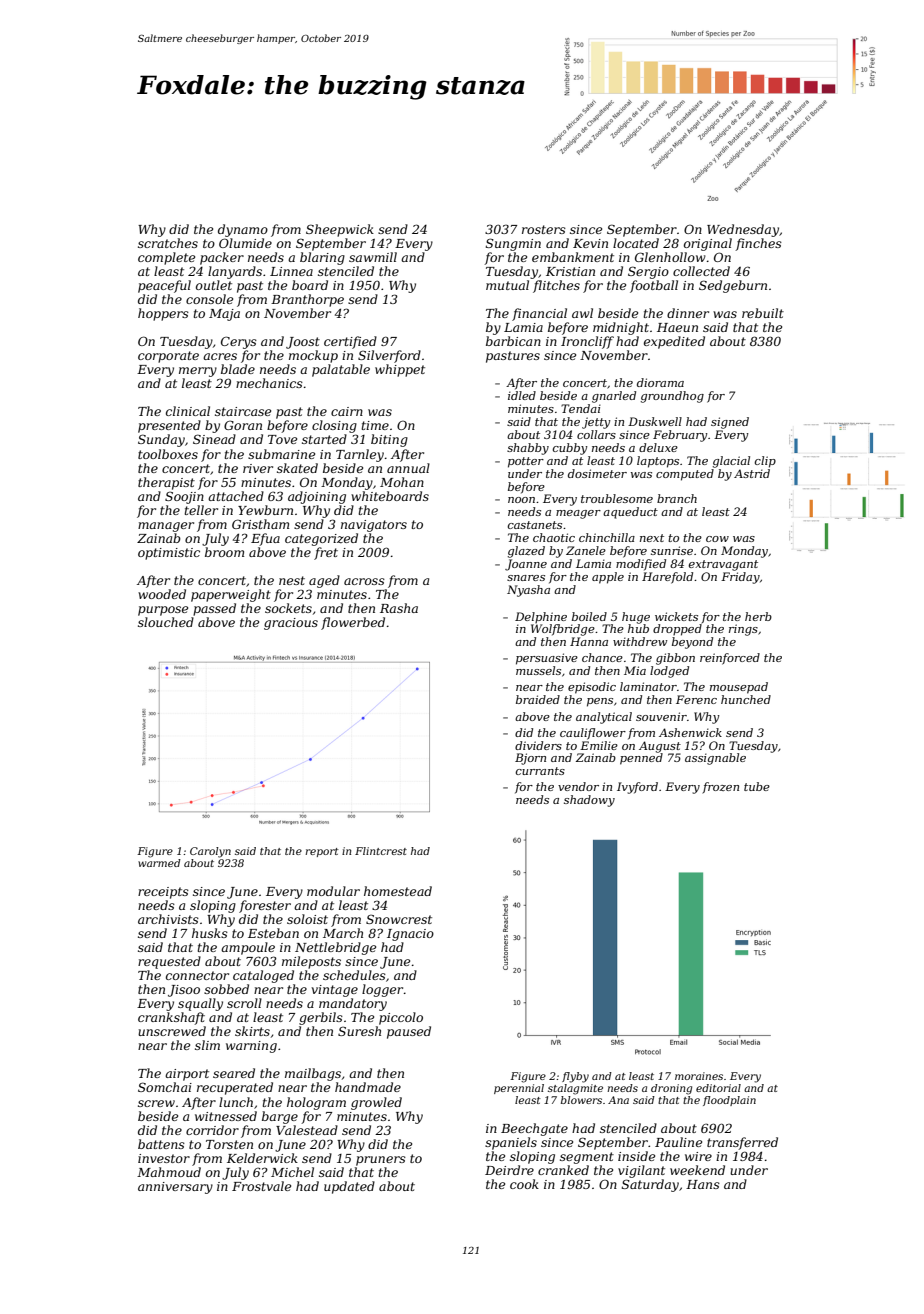  I want to click on vigilant, so click(641, 1171).
